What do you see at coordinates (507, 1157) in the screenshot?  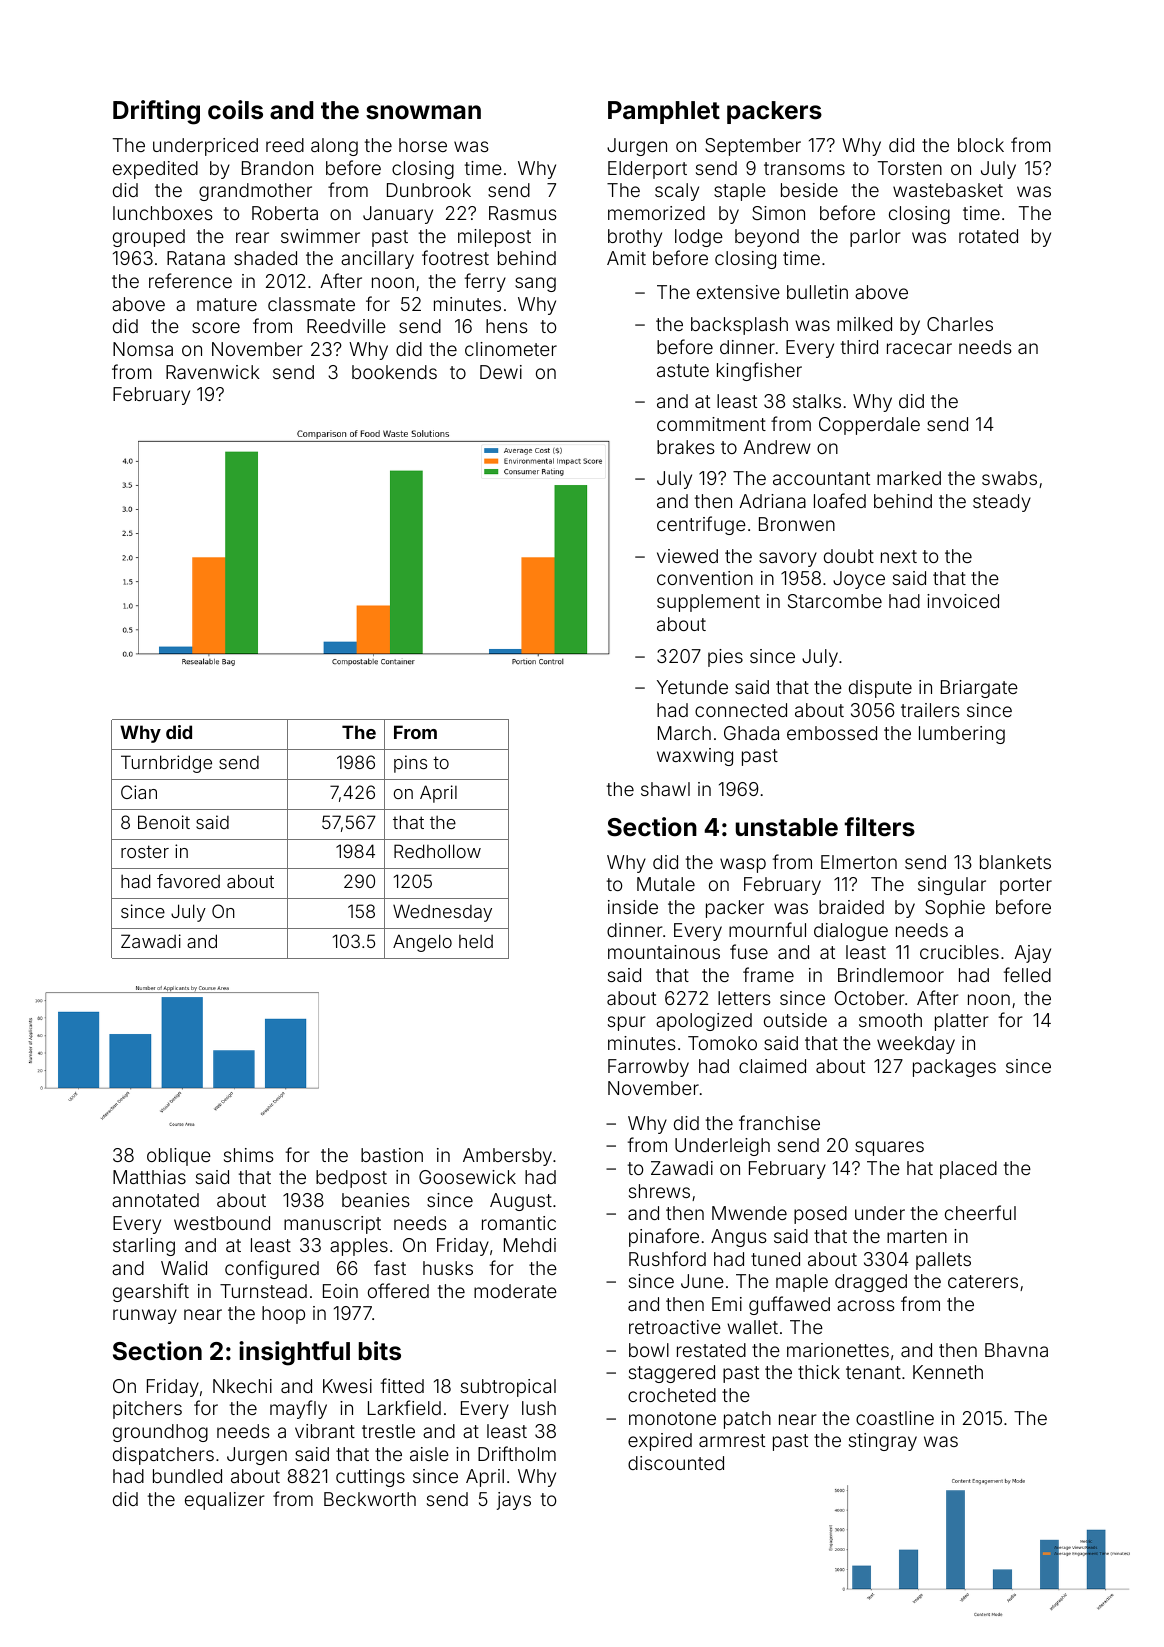 I see `Ambersby` at bounding box center [507, 1157].
